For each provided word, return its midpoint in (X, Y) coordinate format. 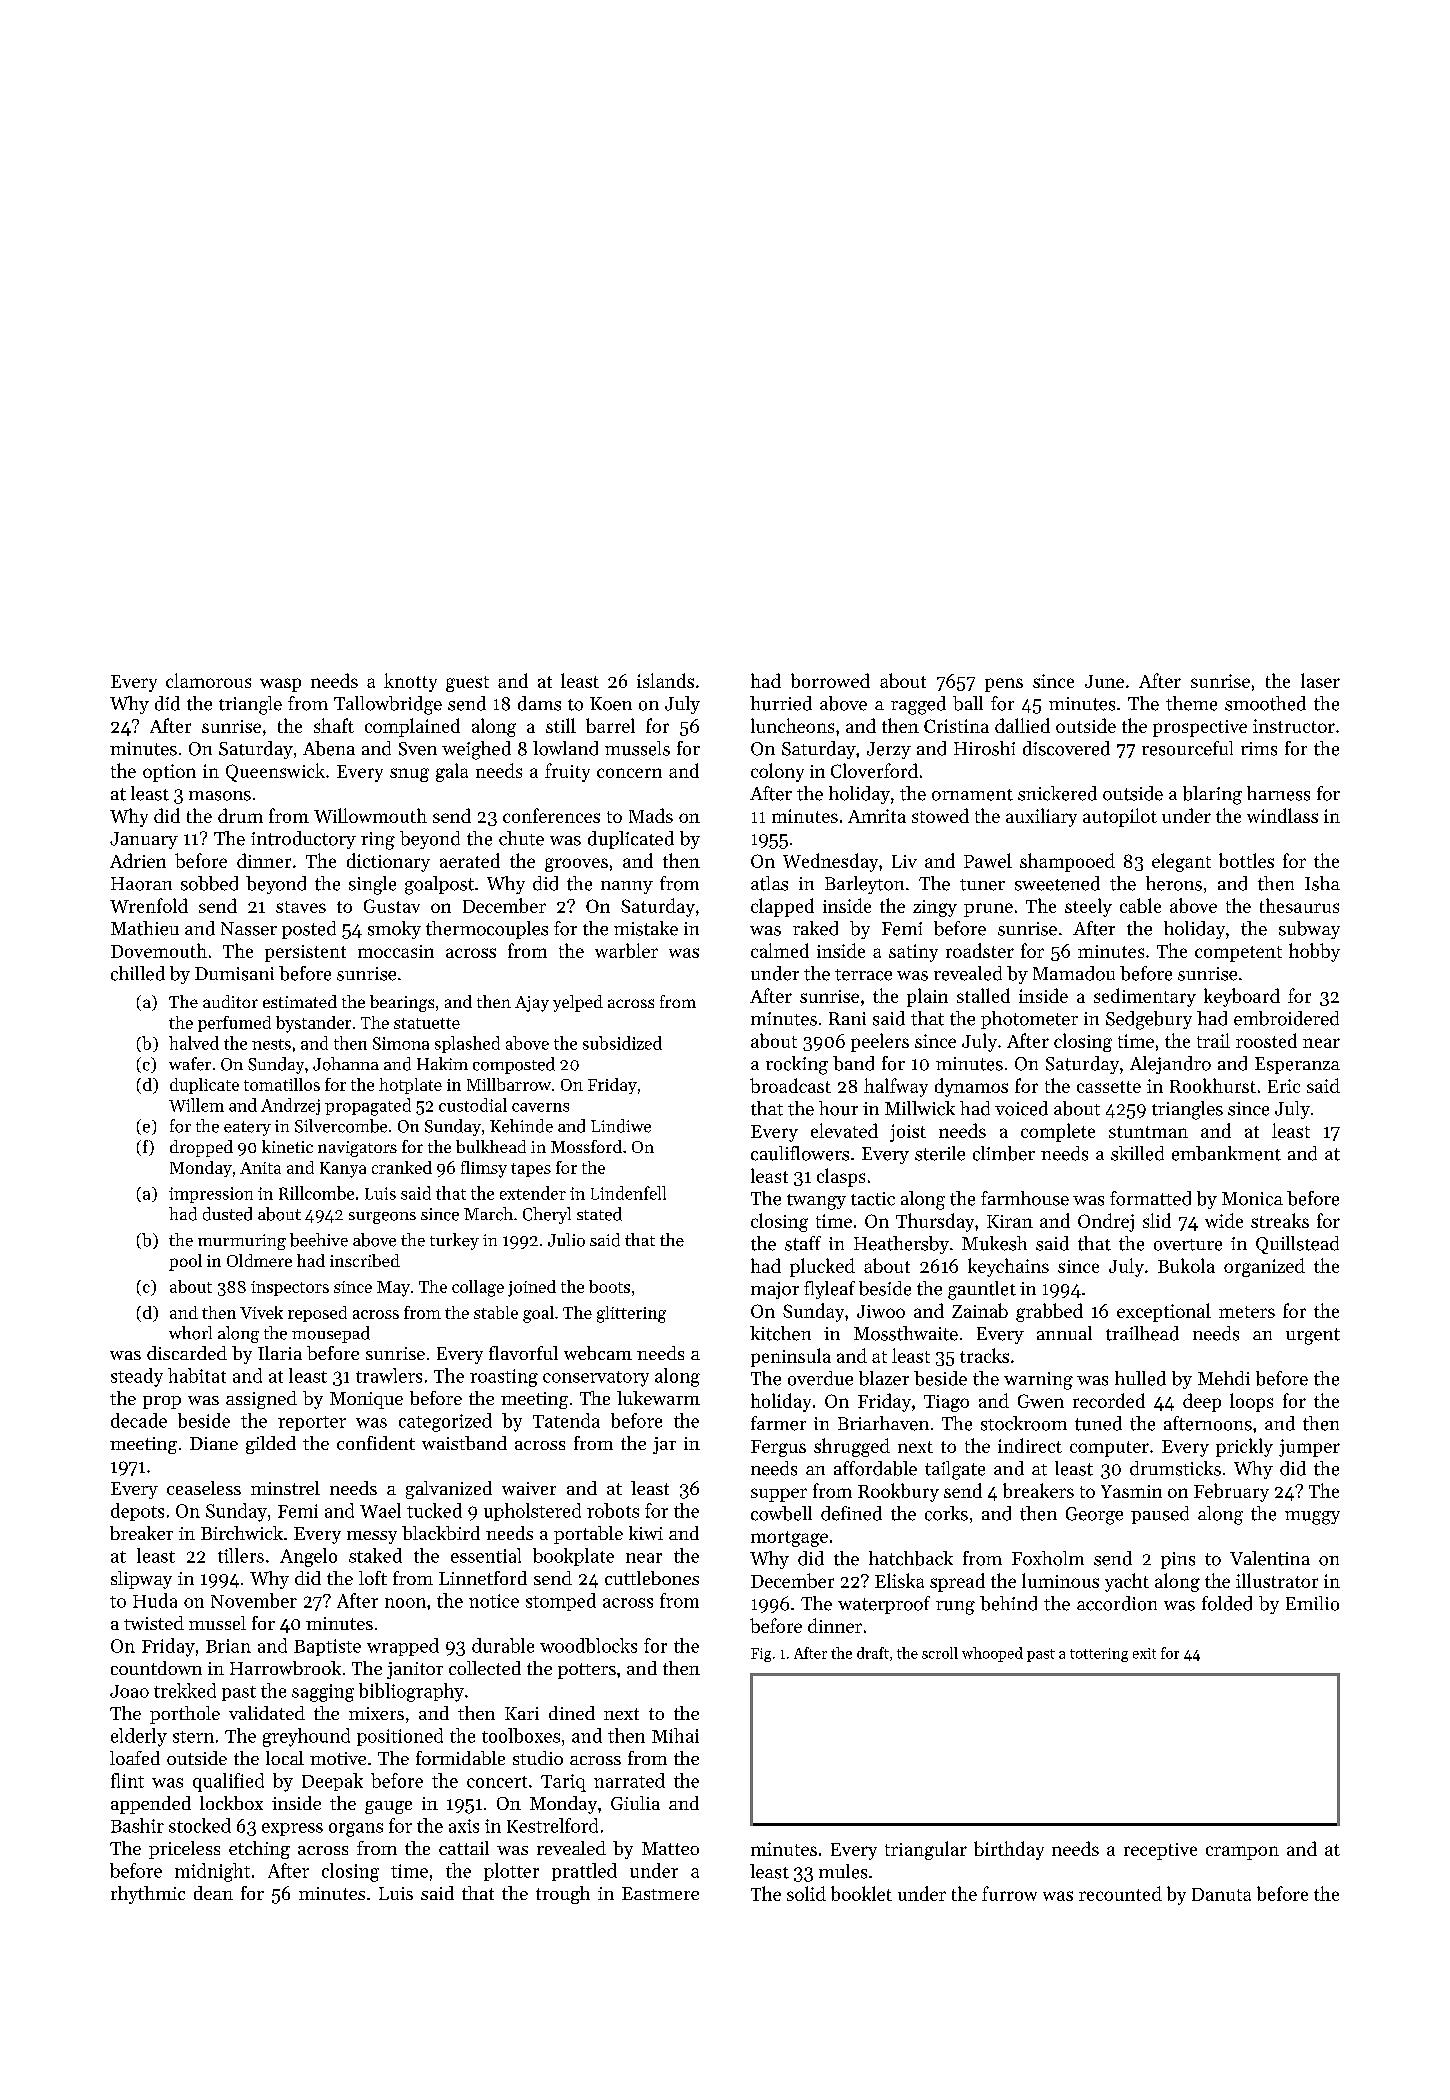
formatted (1150, 1198)
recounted (1120, 1893)
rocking (797, 1065)
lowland (565, 748)
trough (563, 1895)
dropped (201, 1148)
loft (373, 1578)
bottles (1246, 860)
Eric (1284, 1086)
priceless (184, 1850)
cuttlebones (652, 1578)
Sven (418, 749)
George (1094, 1516)
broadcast (790, 1085)
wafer (190, 1064)
